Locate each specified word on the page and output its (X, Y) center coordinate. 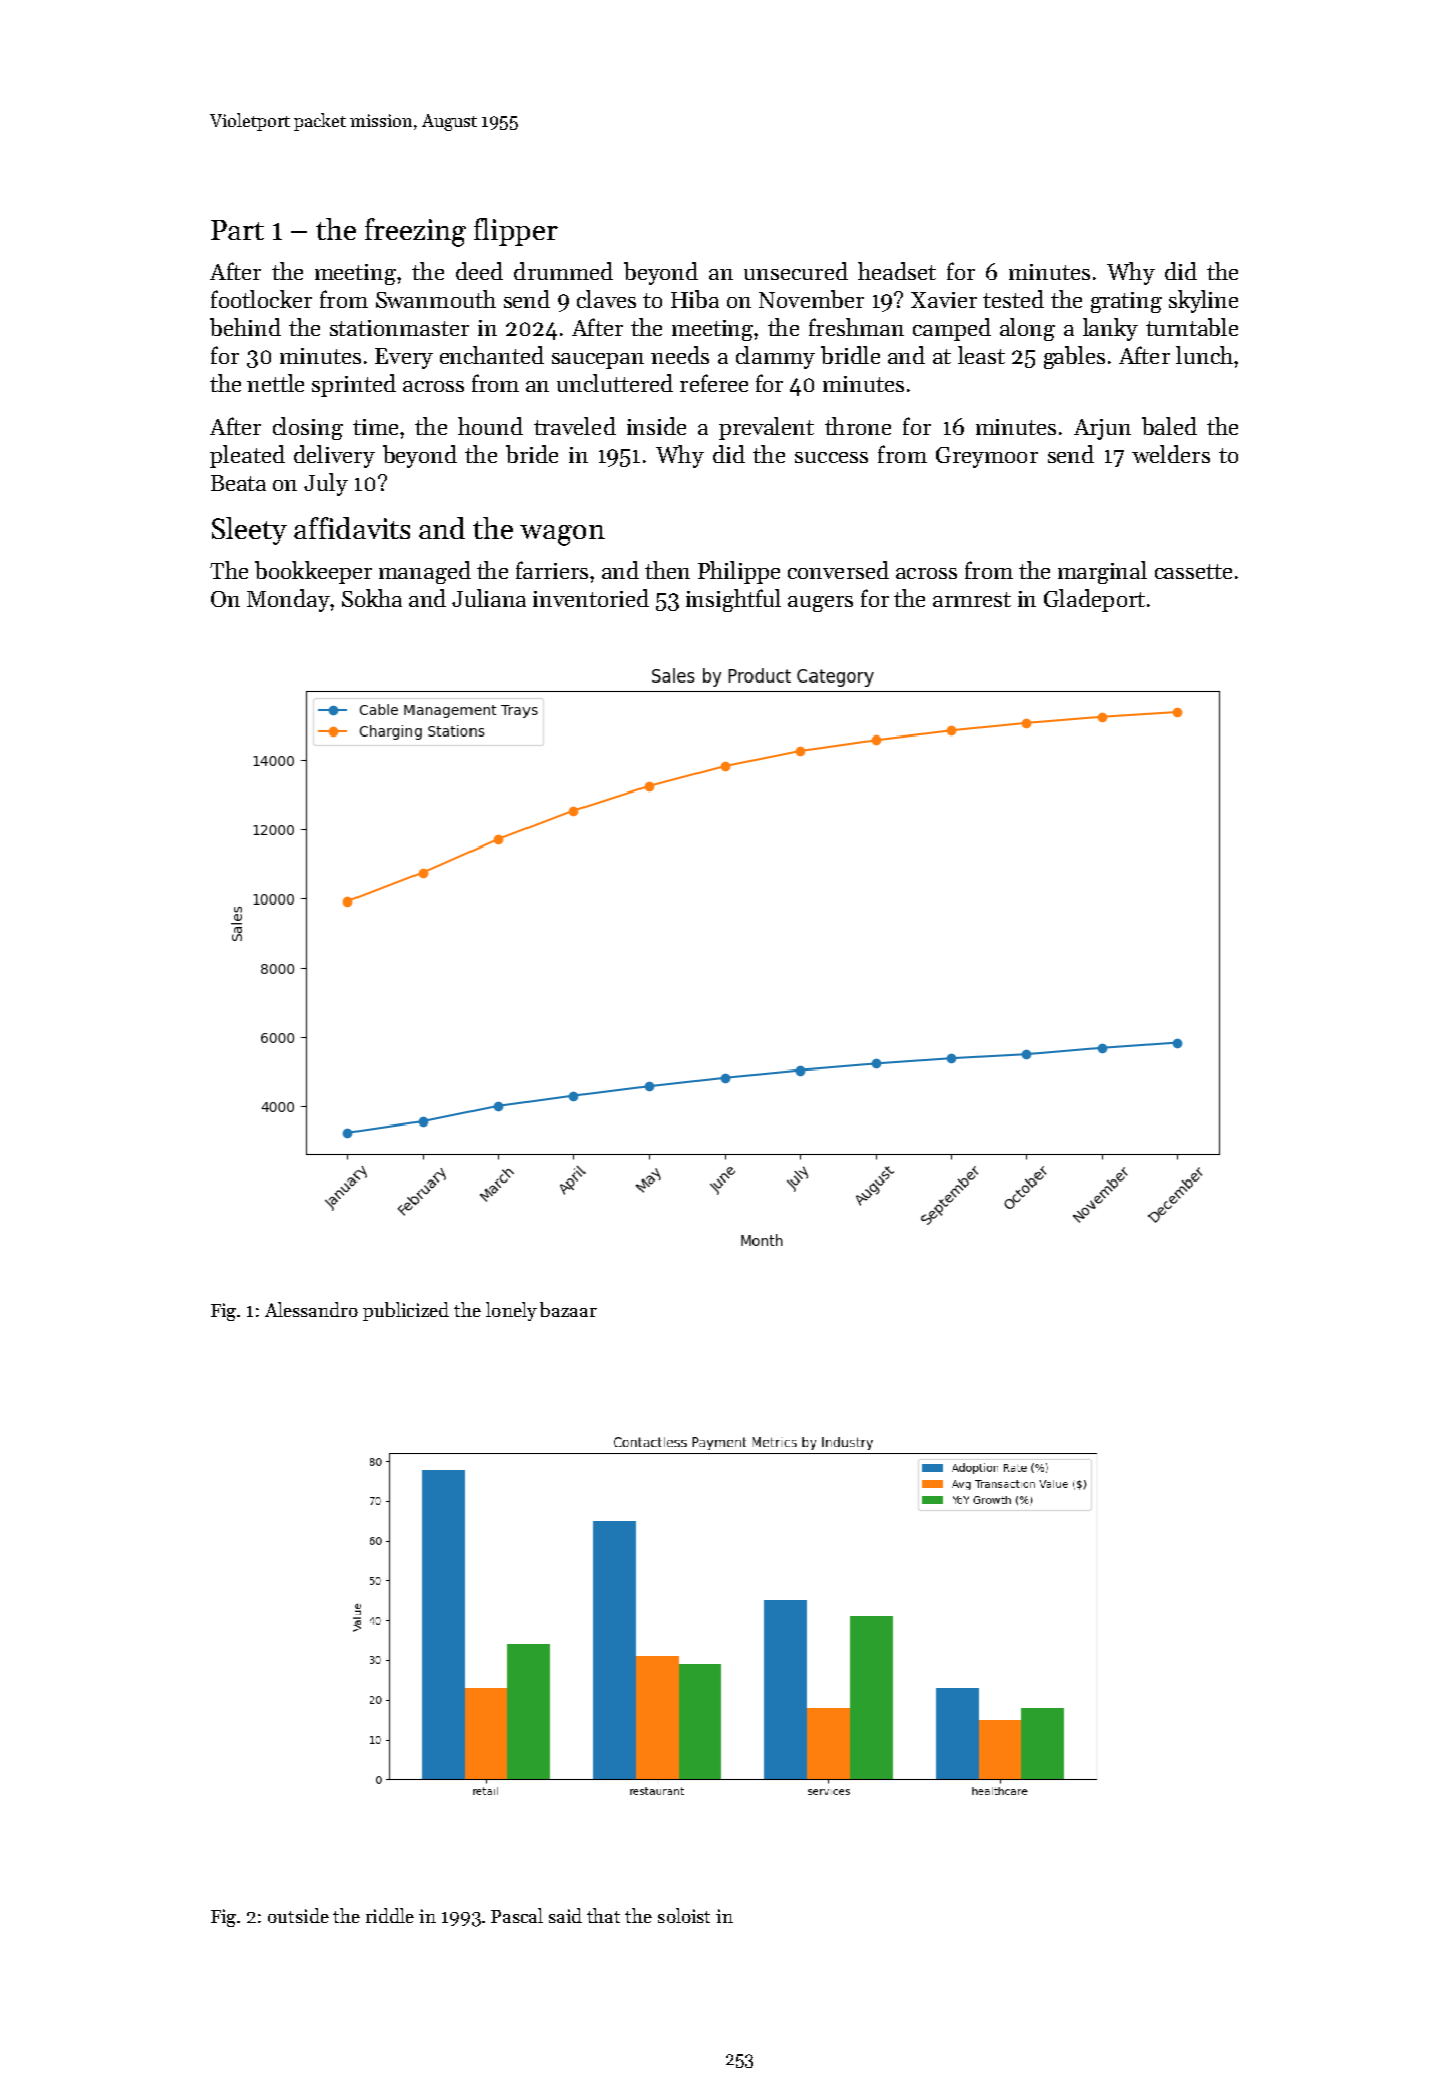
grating (1126, 302)
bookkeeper (313, 572)
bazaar (568, 1309)
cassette (1193, 571)
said (565, 1915)
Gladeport (1094, 600)
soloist (684, 1915)
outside (298, 1915)
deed (479, 271)
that (603, 1915)
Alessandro (311, 1309)
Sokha (372, 598)
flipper (516, 232)
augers (820, 604)
